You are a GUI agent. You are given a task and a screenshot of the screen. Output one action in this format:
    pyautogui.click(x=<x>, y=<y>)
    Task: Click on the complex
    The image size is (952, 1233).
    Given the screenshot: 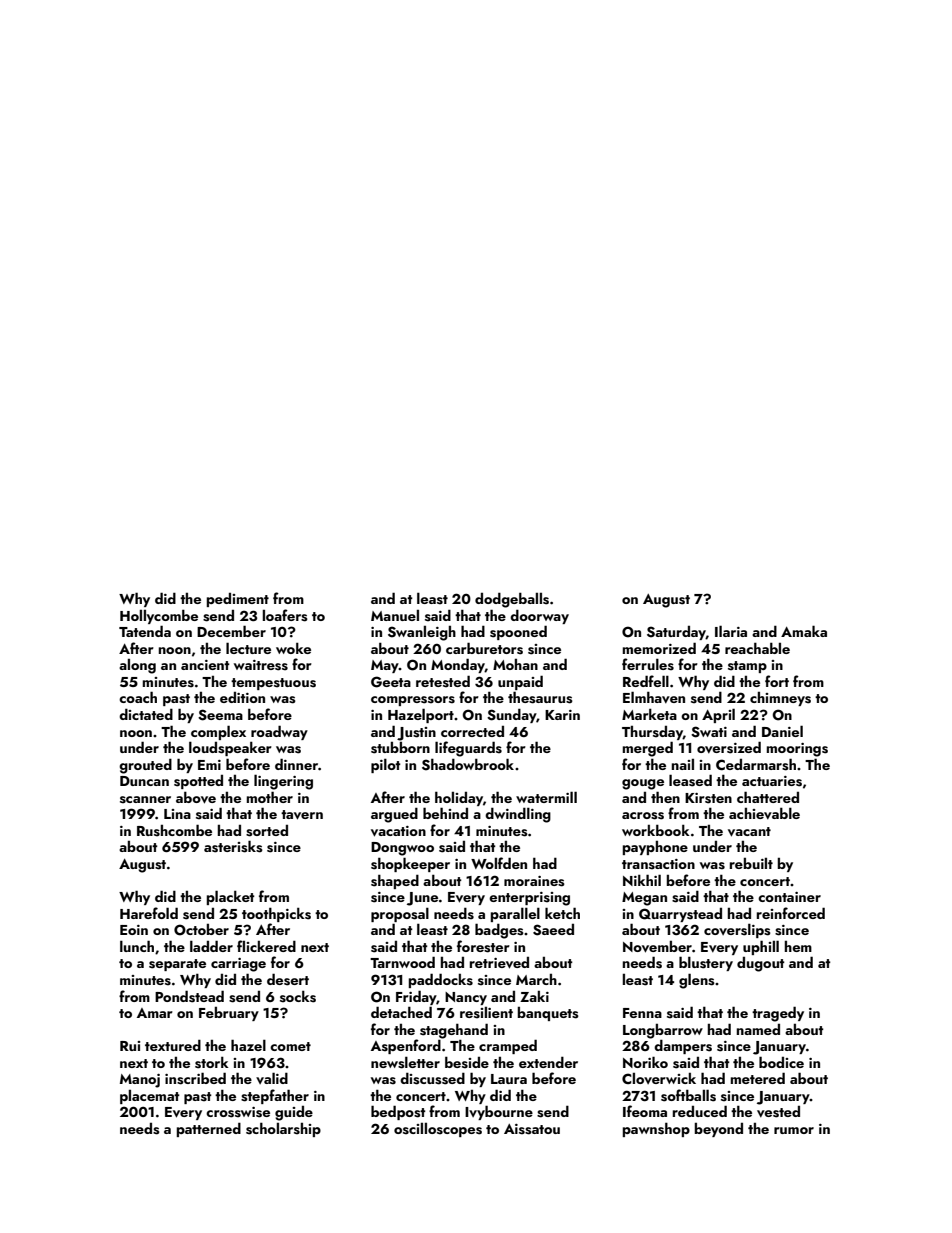 What is the action you would take?
    pyautogui.click(x=218, y=732)
